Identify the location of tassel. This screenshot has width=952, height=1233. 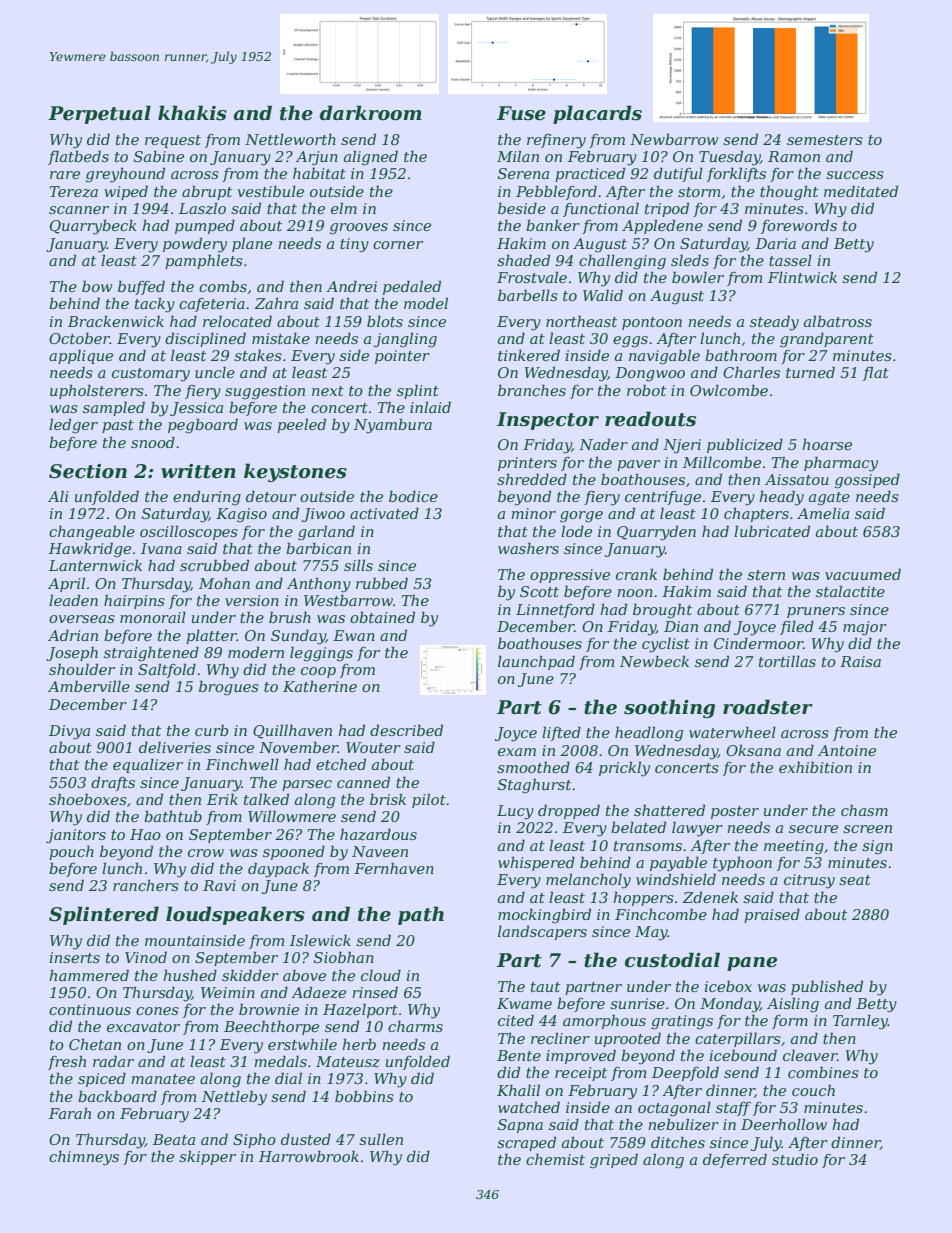
(790, 260).
